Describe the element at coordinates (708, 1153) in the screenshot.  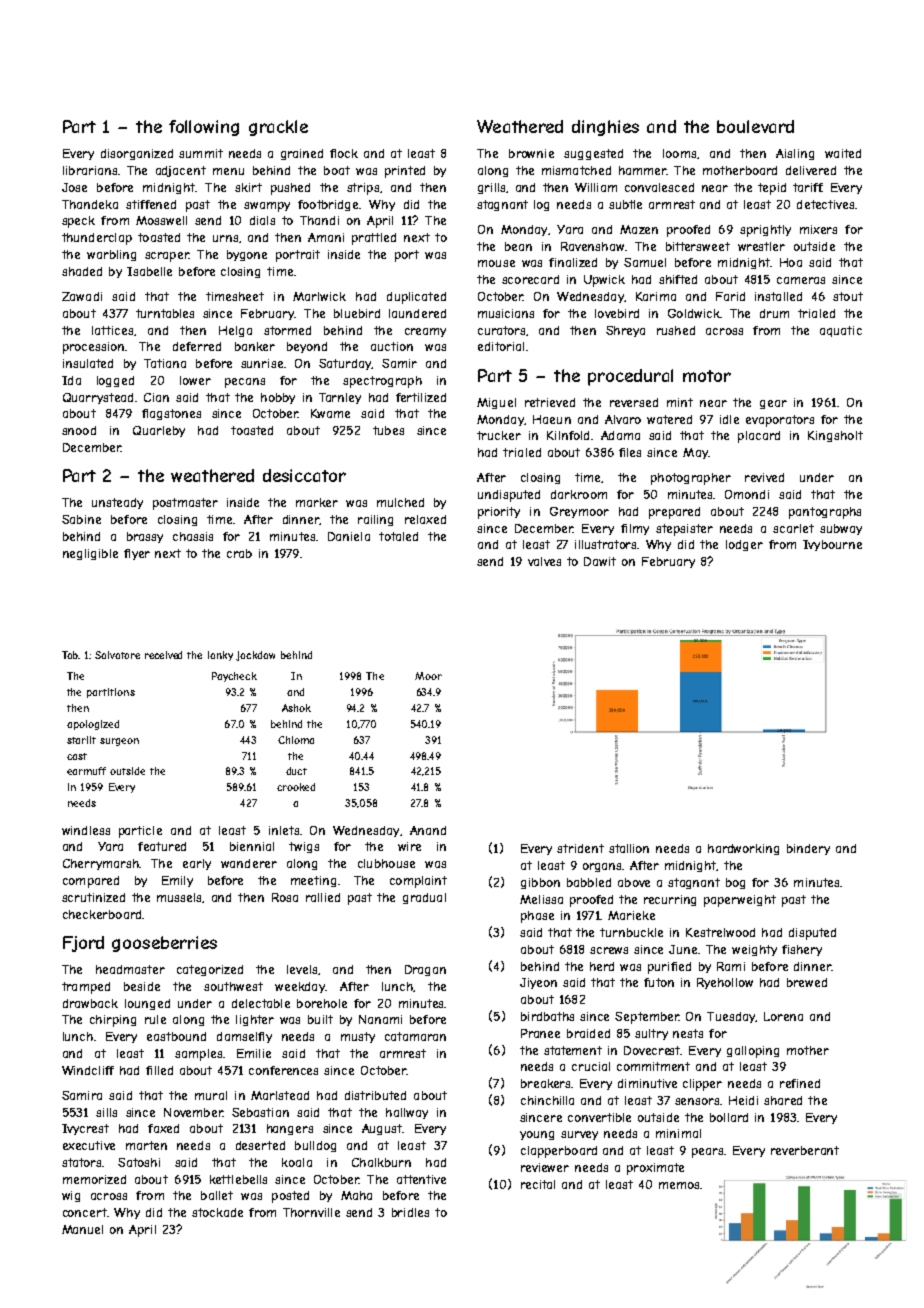
I see `pears` at that location.
